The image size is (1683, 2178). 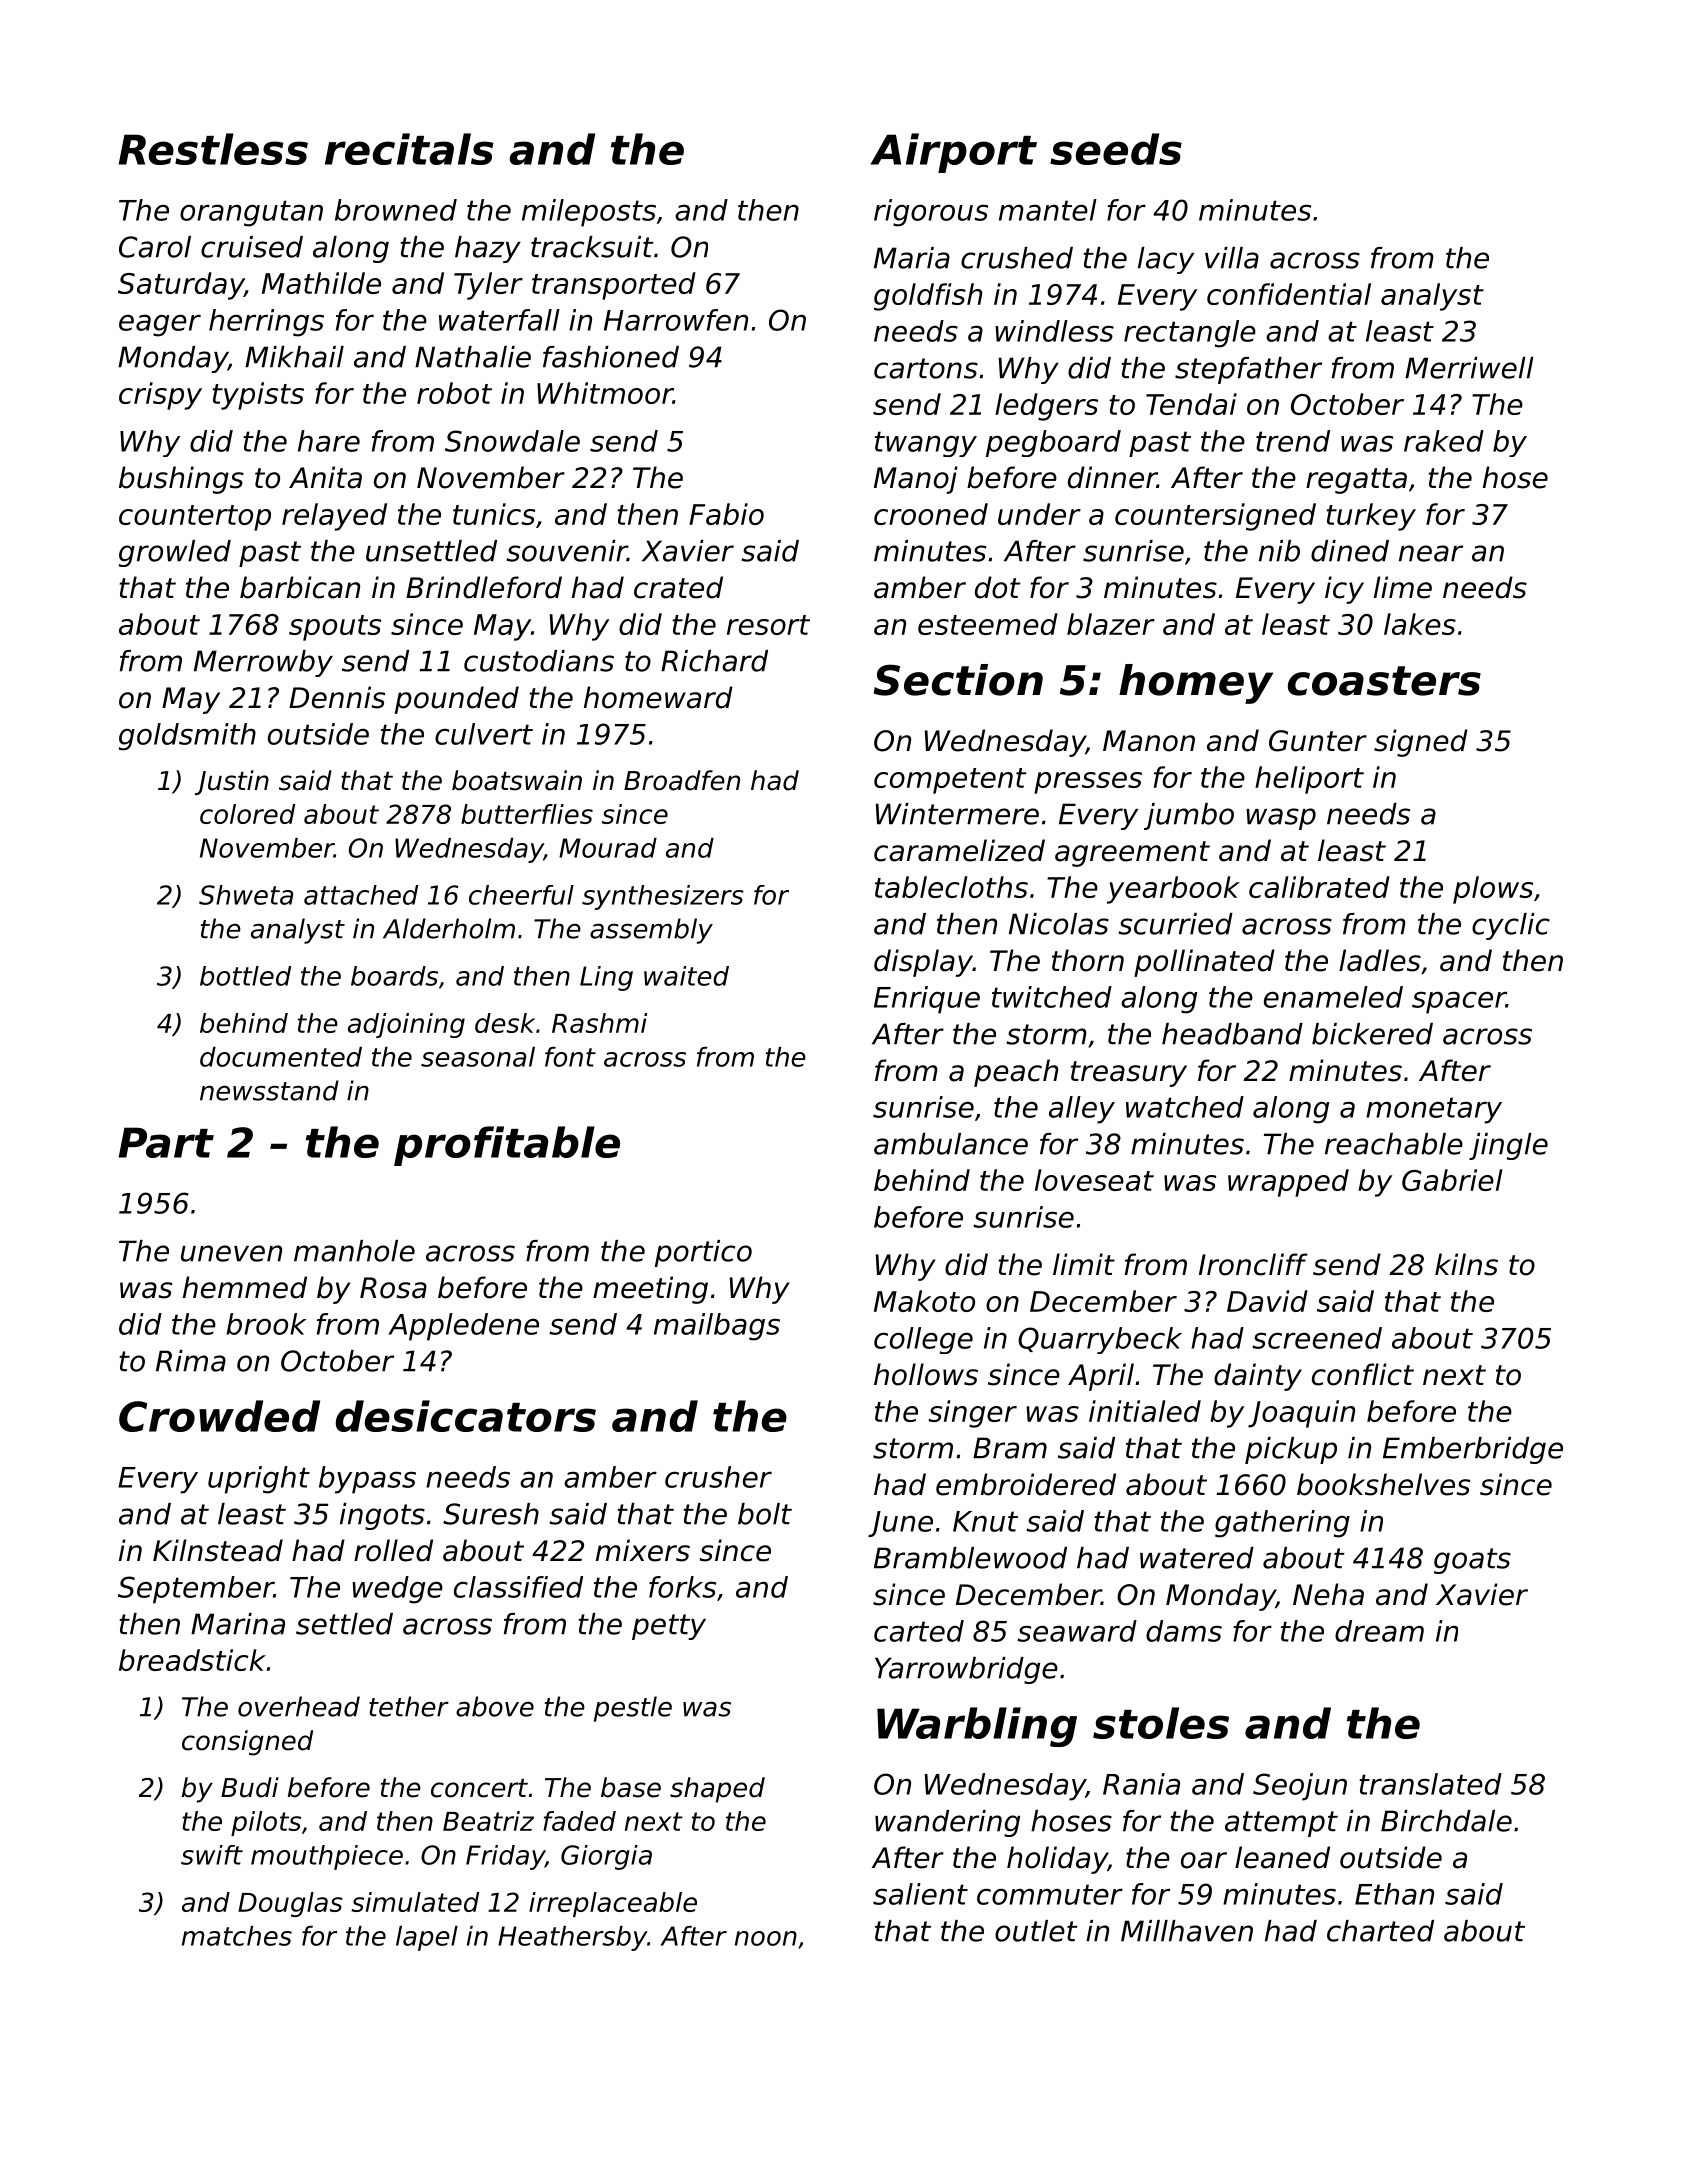 What do you see at coordinates (237, 1936) in the image?
I see `matches` at bounding box center [237, 1936].
